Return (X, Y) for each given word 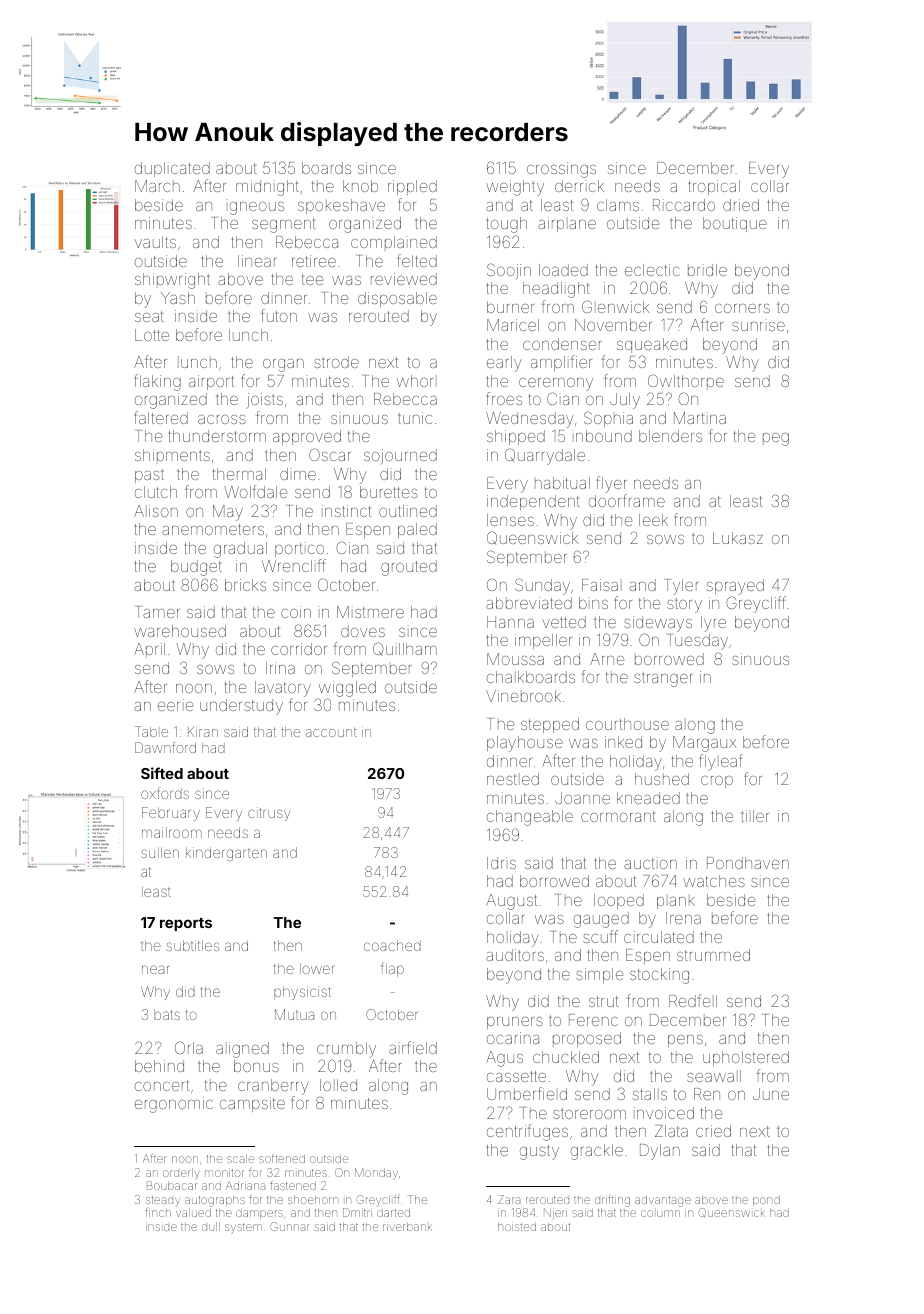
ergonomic (174, 1105)
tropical (714, 187)
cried (713, 1131)
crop (717, 782)
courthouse (627, 724)
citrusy (269, 814)
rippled (412, 187)
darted (393, 1213)
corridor (299, 649)
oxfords (165, 793)
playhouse (525, 744)
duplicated (172, 169)
